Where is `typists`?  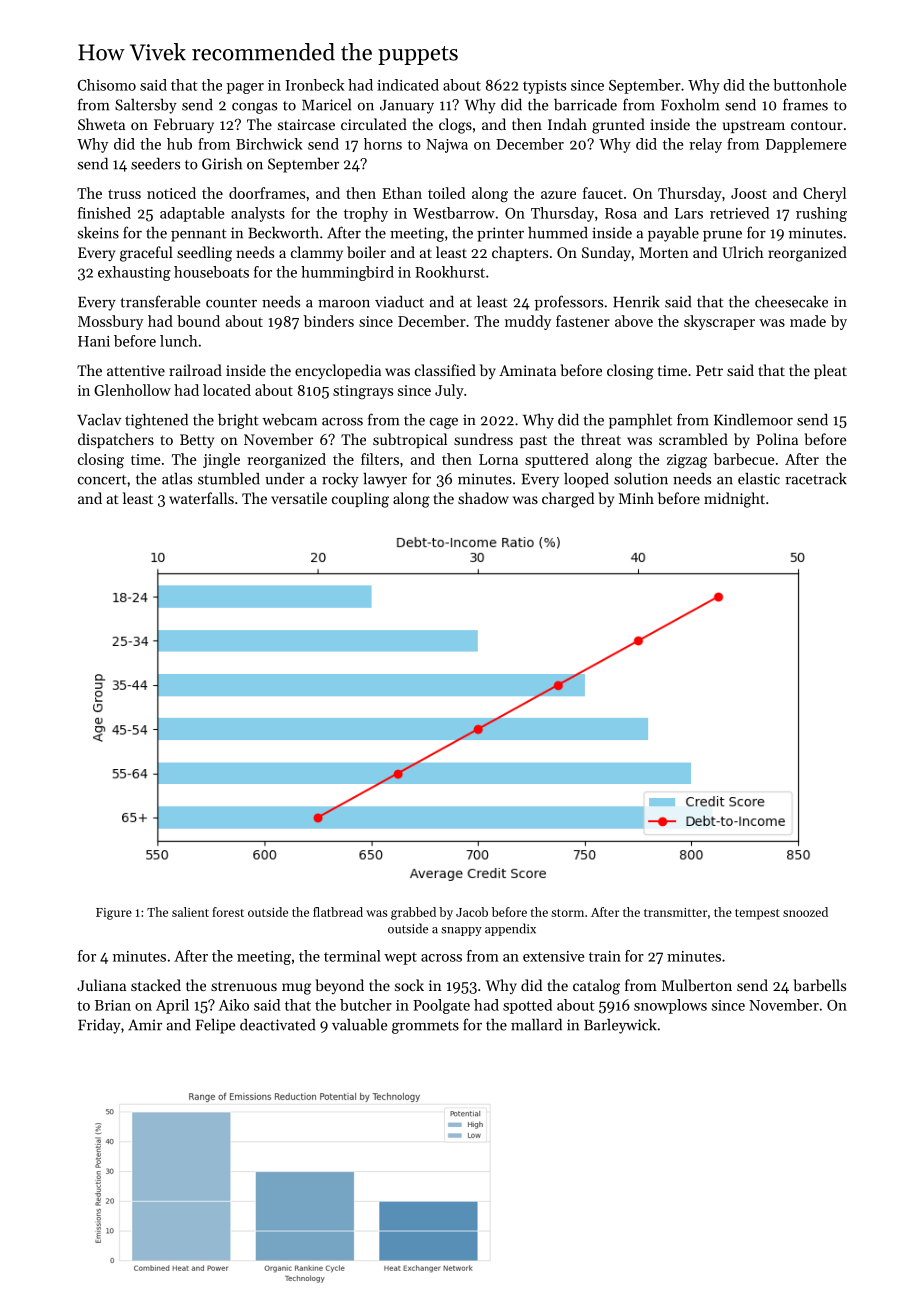 typists is located at coordinates (544, 87).
